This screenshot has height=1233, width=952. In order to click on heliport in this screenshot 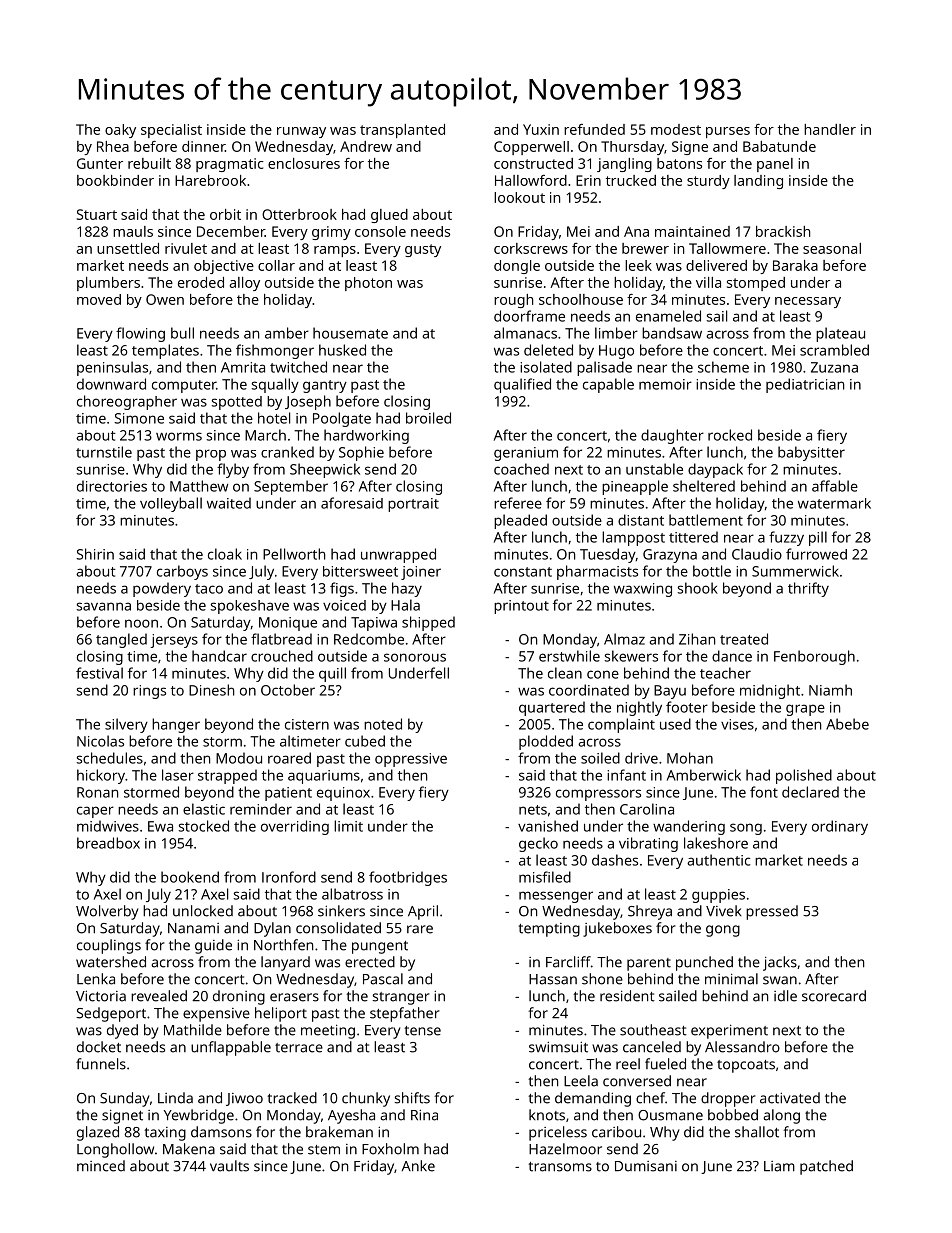, I will do `click(281, 1014)`.
